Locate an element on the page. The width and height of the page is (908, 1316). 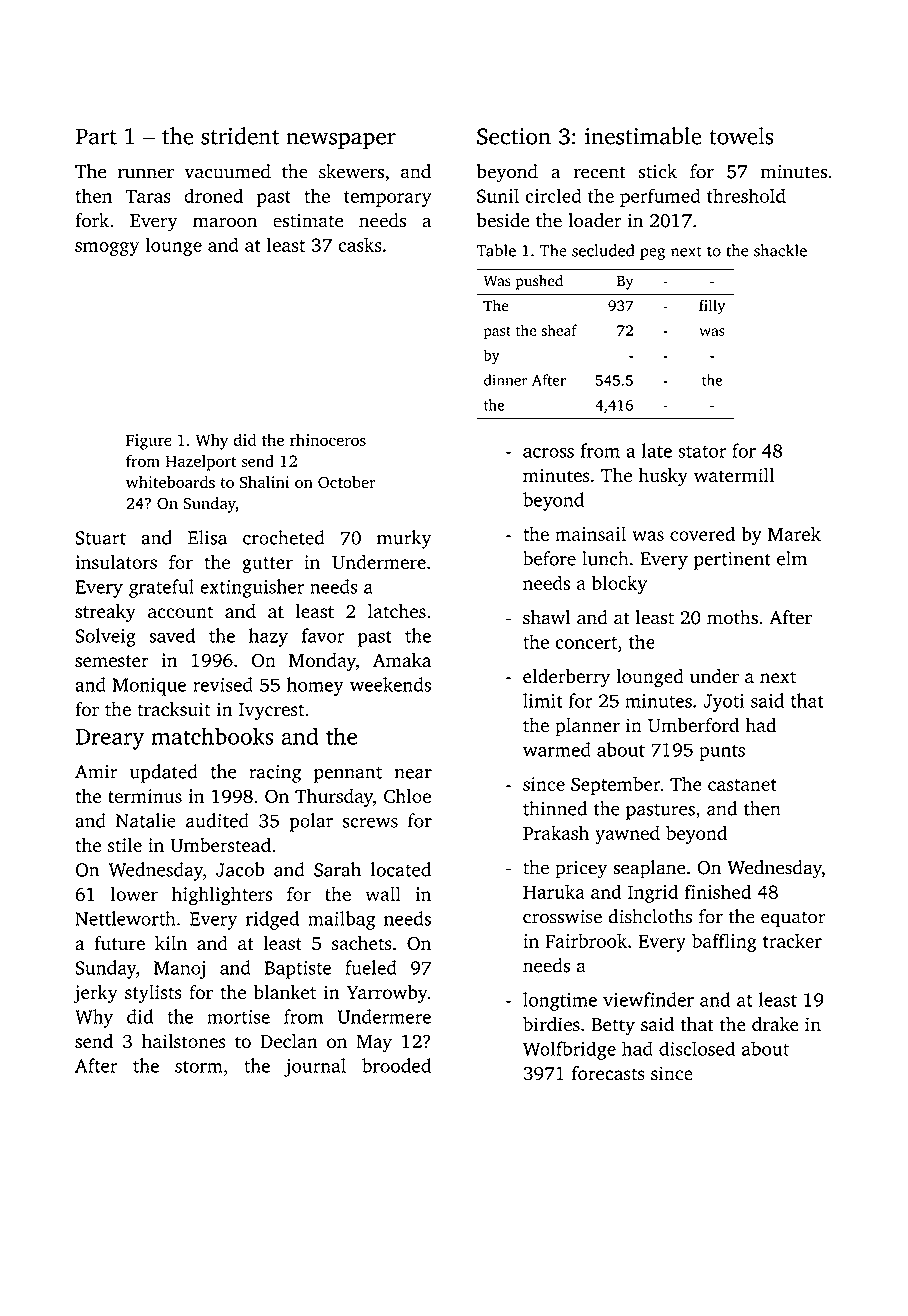
filly is located at coordinates (712, 307).
